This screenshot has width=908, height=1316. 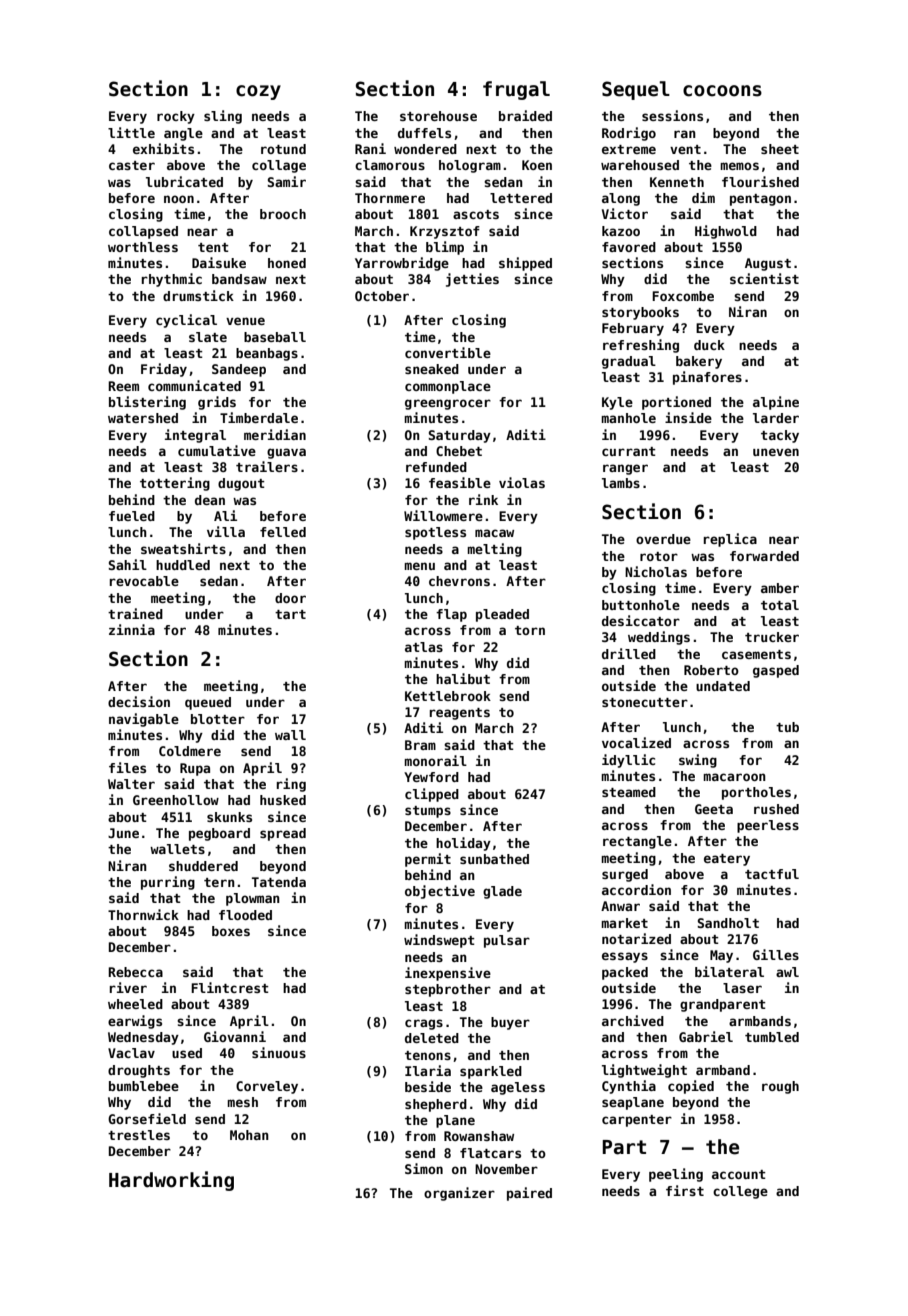 I want to click on alpine, so click(x=776, y=403).
